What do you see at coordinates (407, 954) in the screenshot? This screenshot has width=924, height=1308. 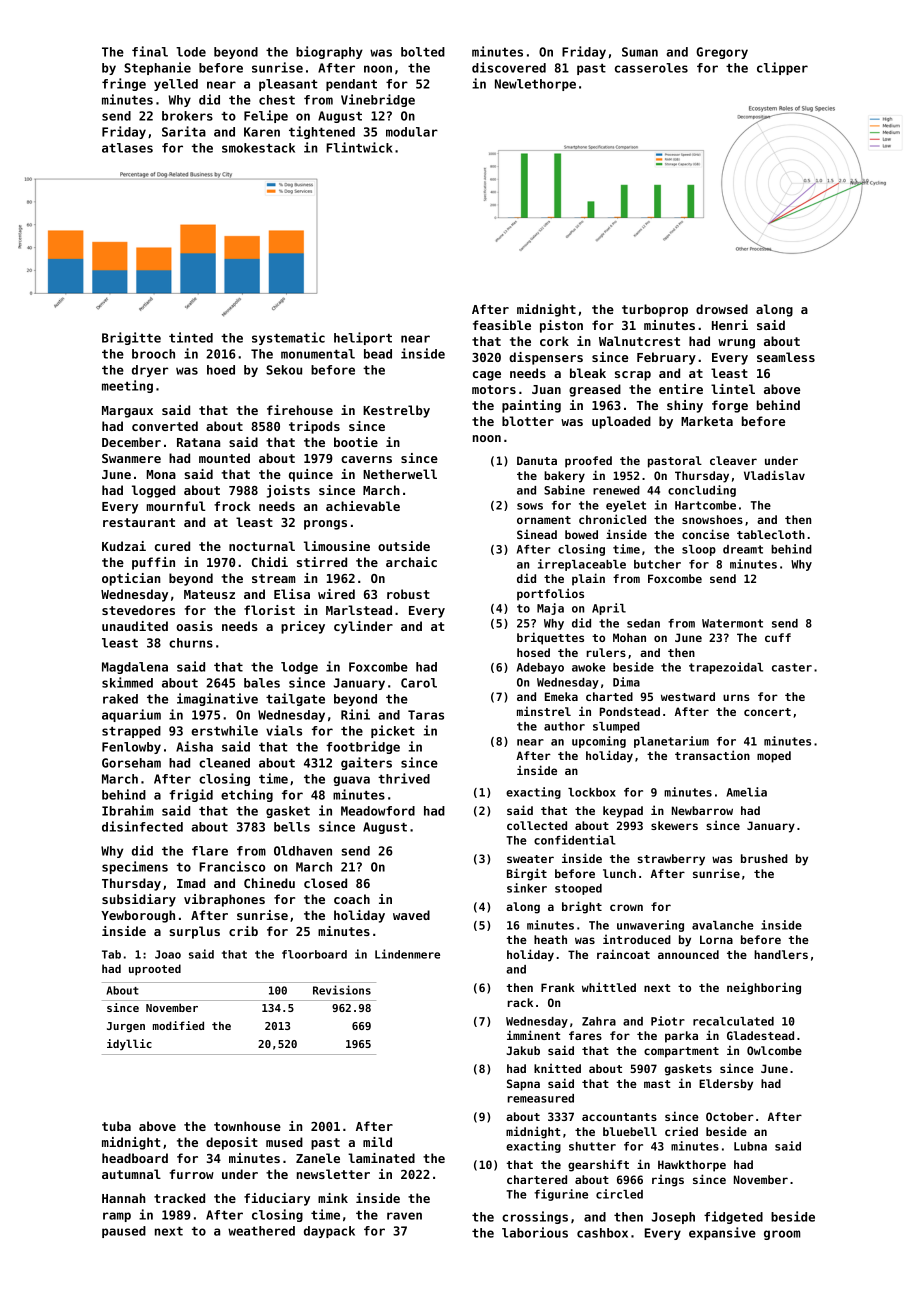 I see `Lindenmere` at bounding box center [407, 954].
